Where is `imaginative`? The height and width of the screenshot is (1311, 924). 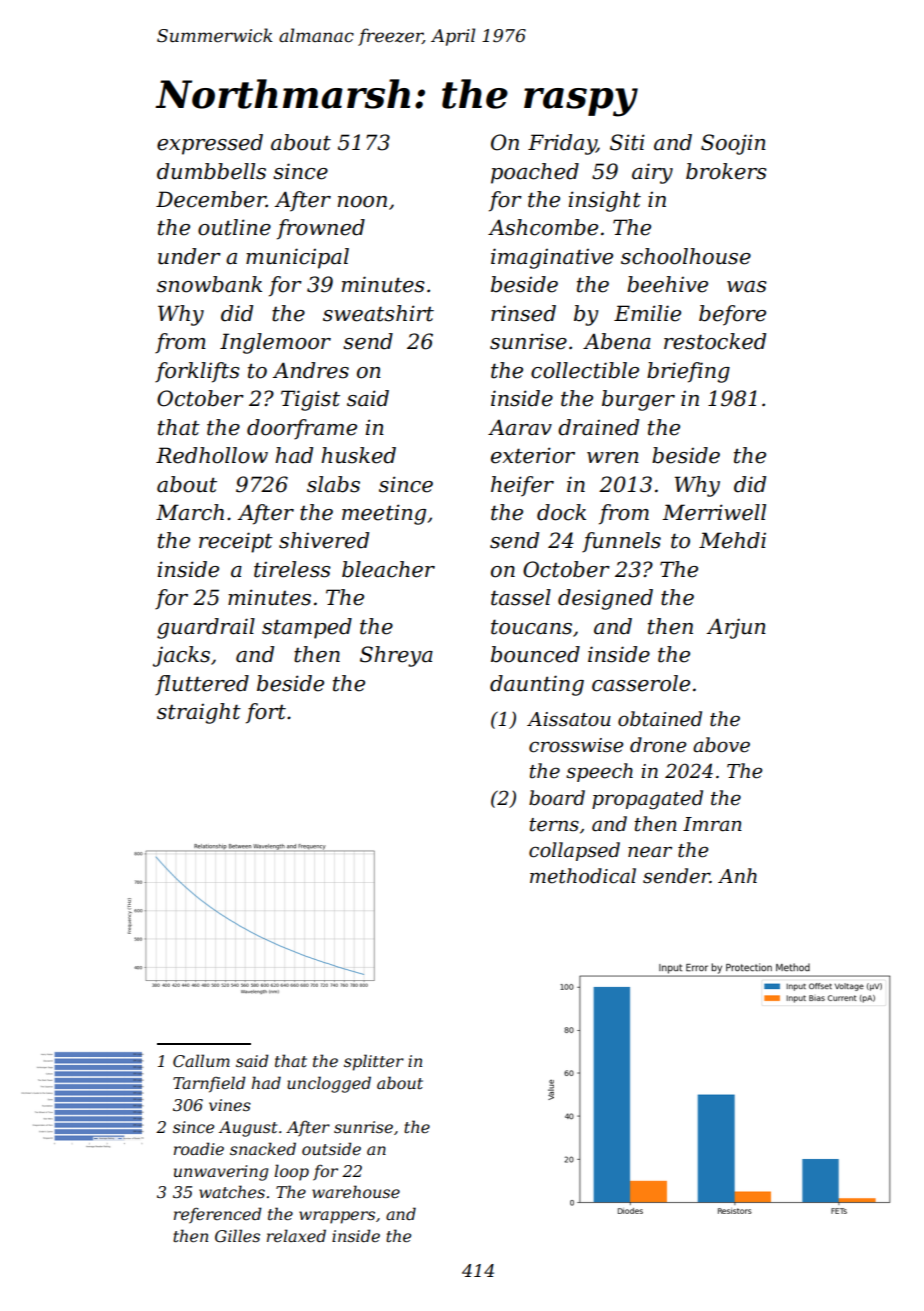 imaginative is located at coordinates (552, 258).
